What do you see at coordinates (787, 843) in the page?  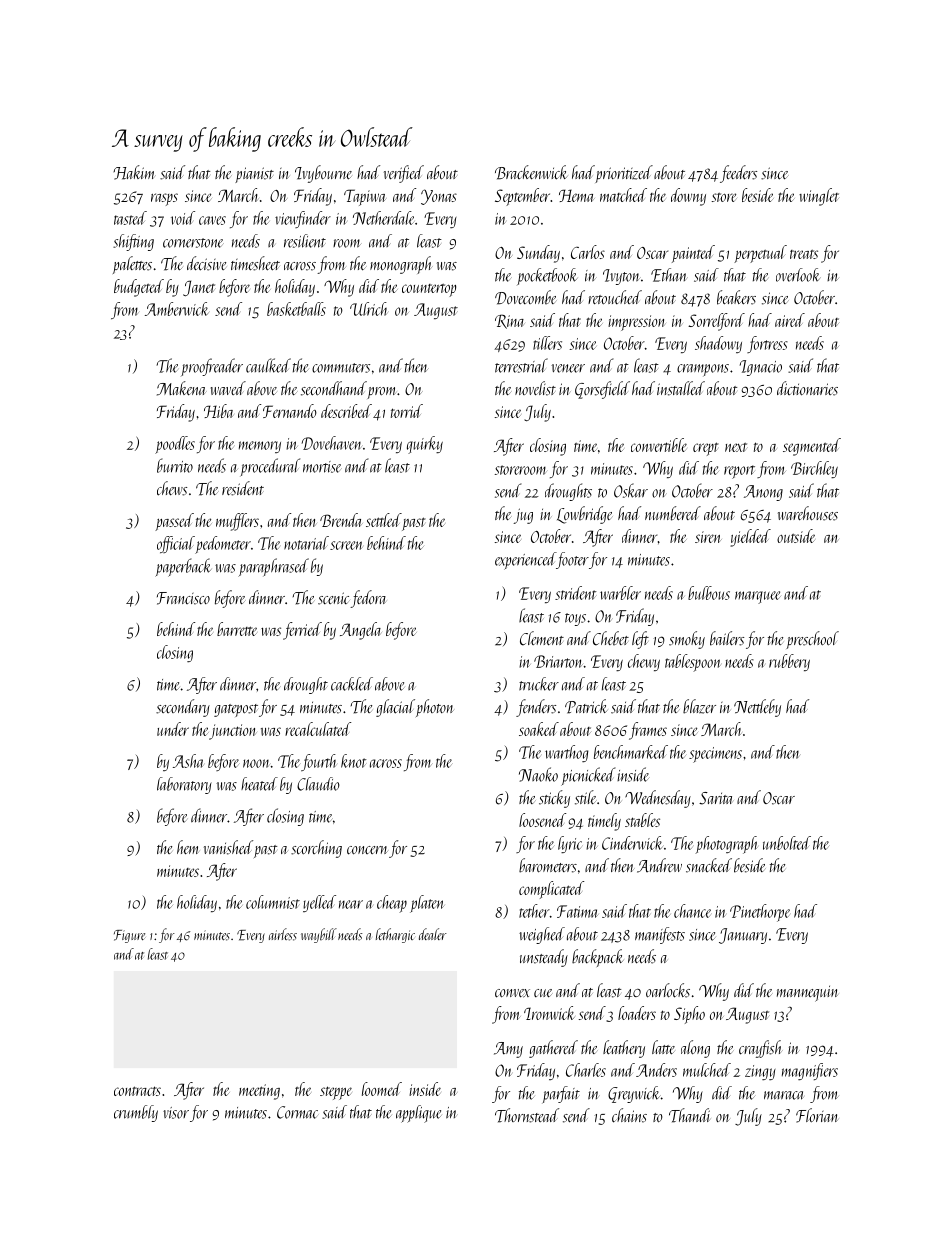 I see `unbolted` at bounding box center [787, 843].
